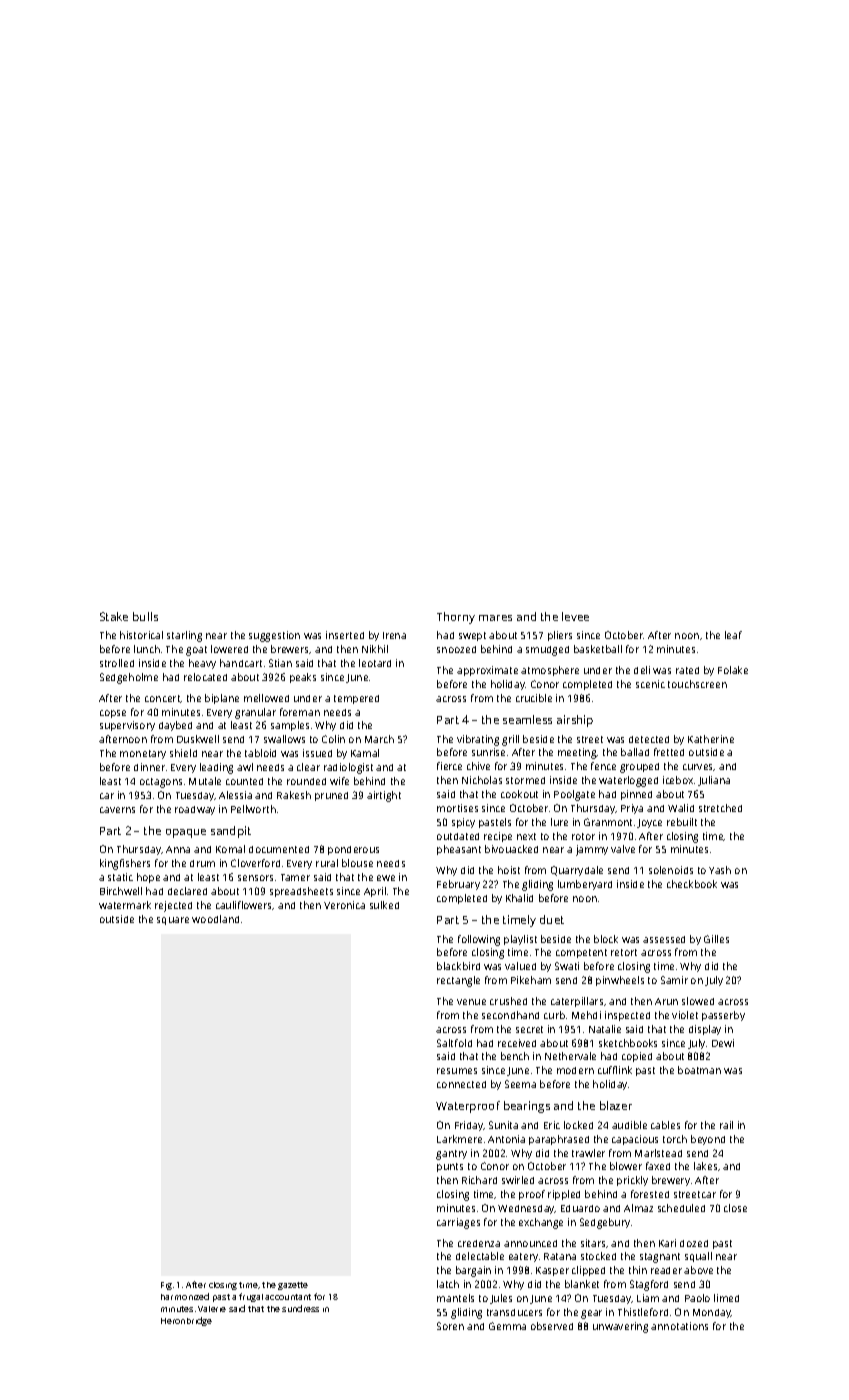 This image has height=1400, width=849. What do you see at coordinates (692, 884) in the image?
I see `checkbook` at bounding box center [692, 884].
